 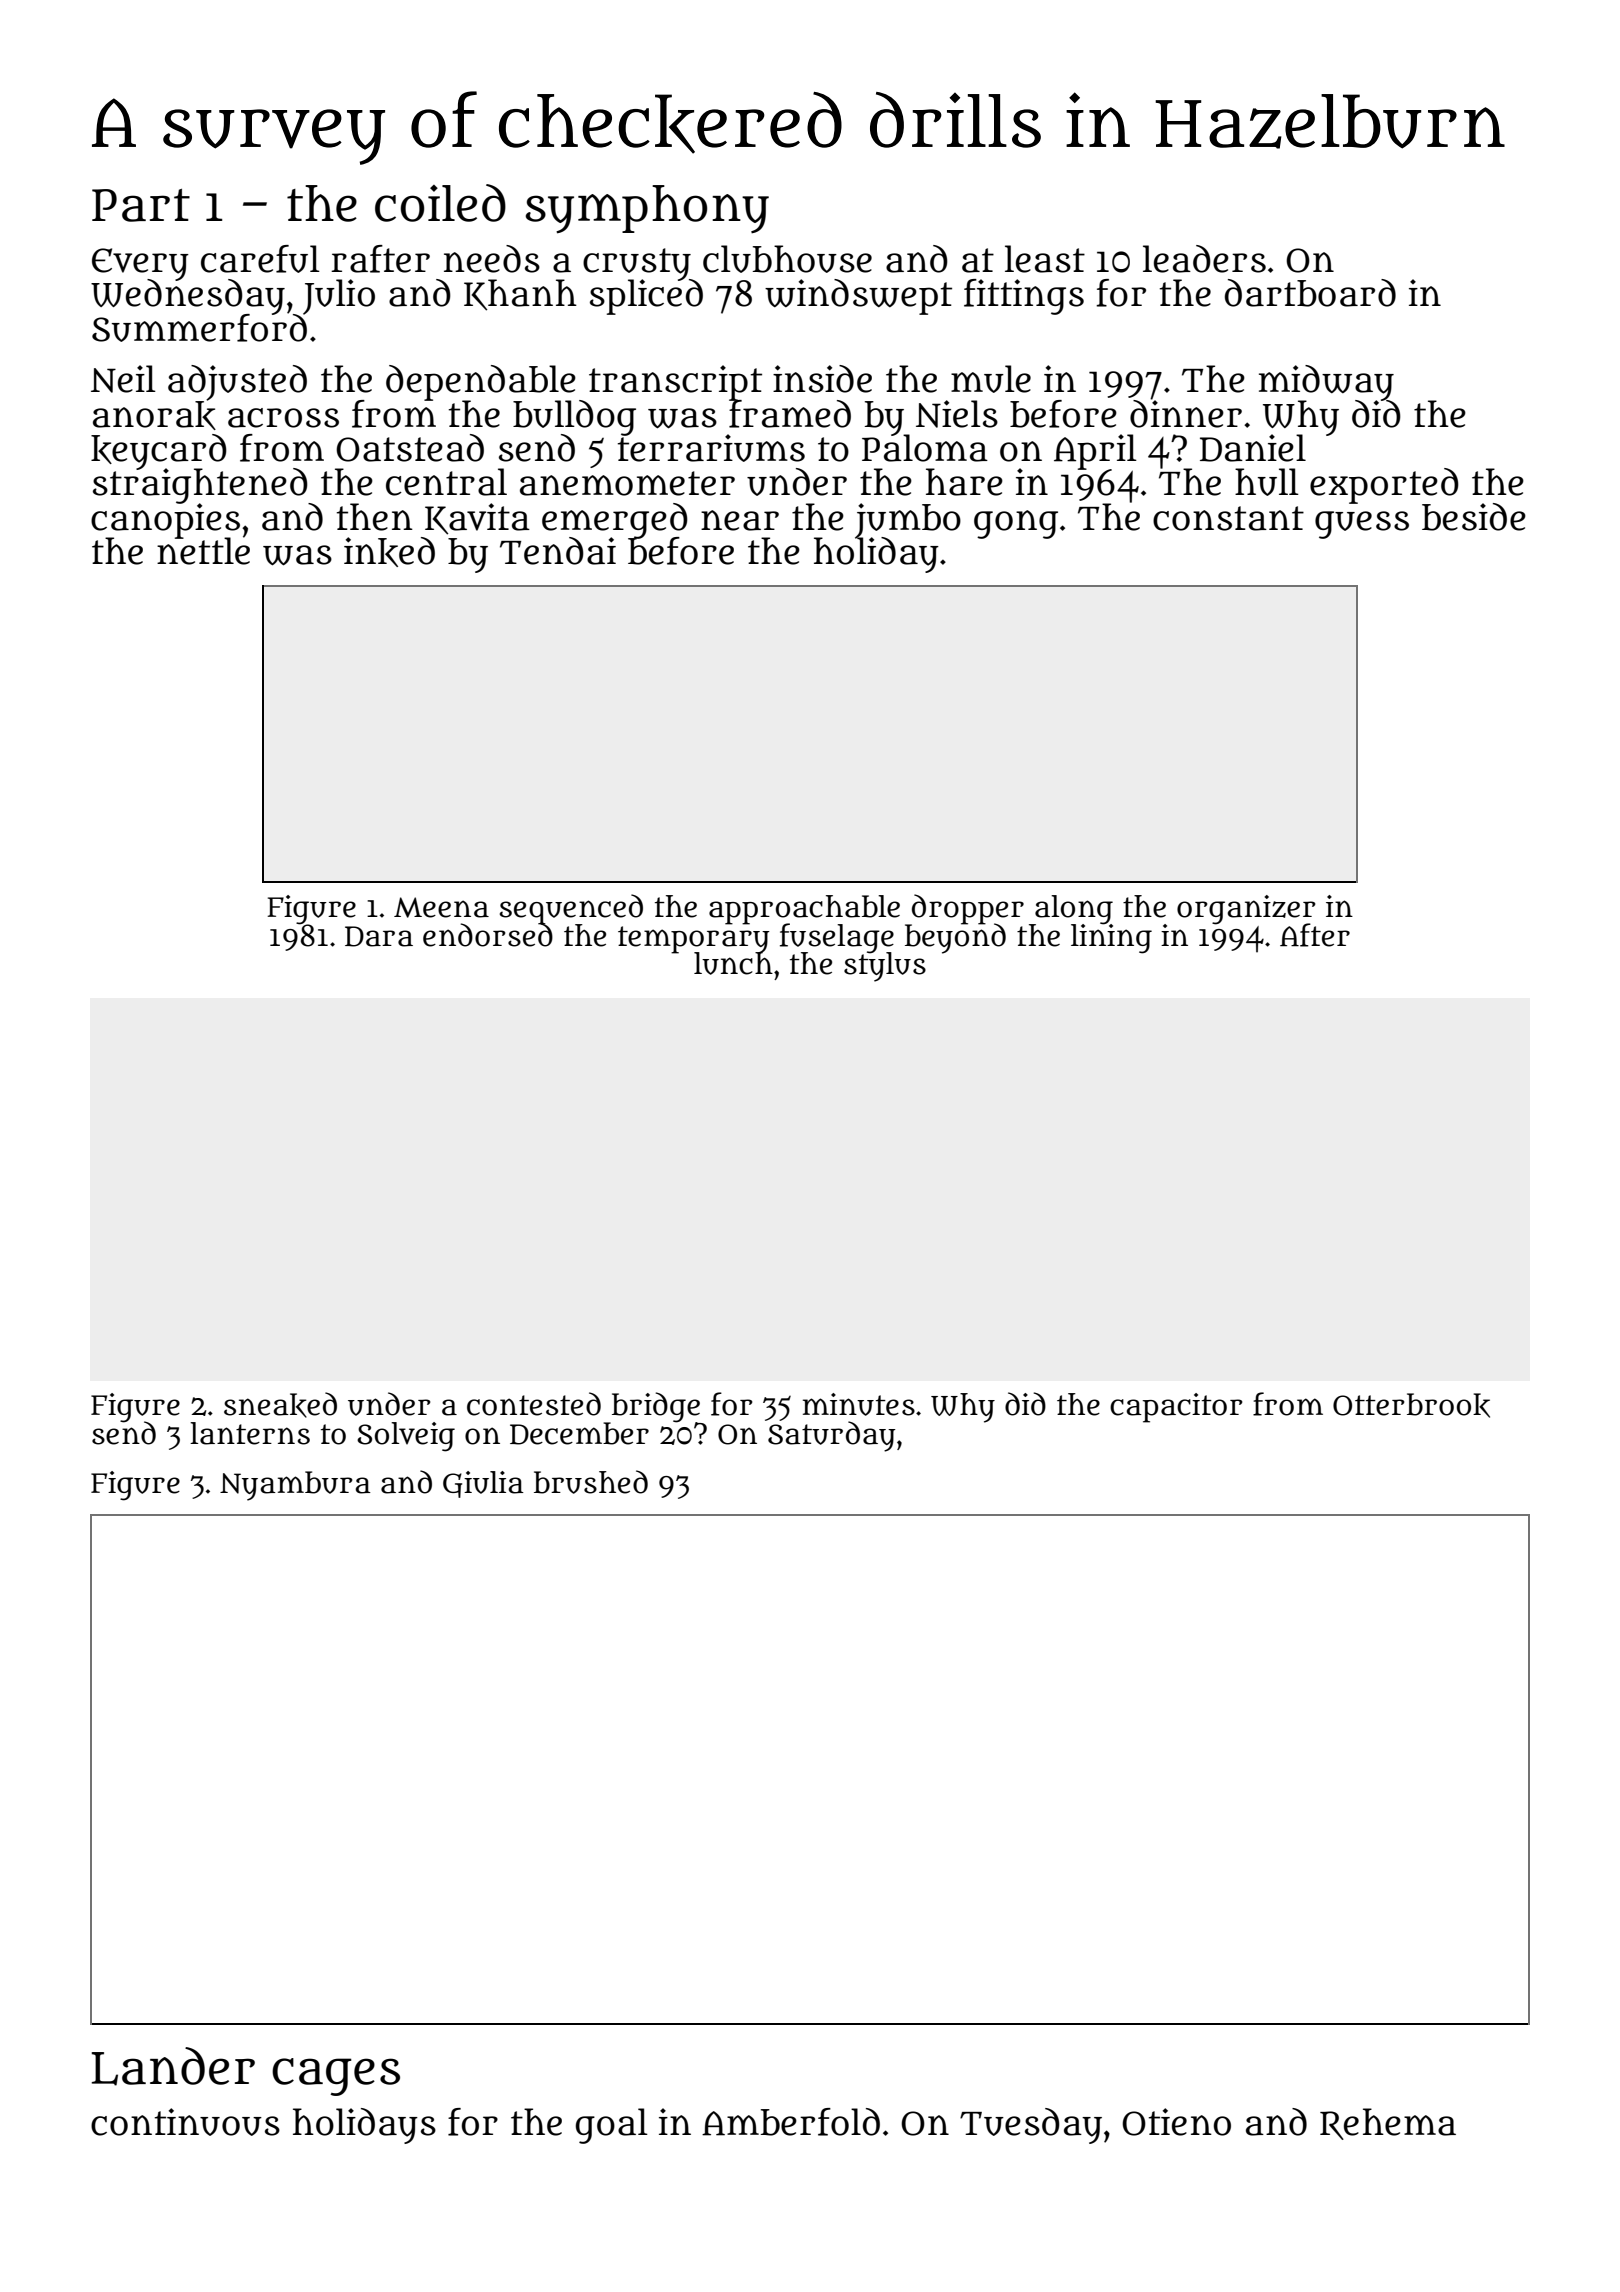 What do you see at coordinates (968, 909) in the image?
I see `dropper` at bounding box center [968, 909].
